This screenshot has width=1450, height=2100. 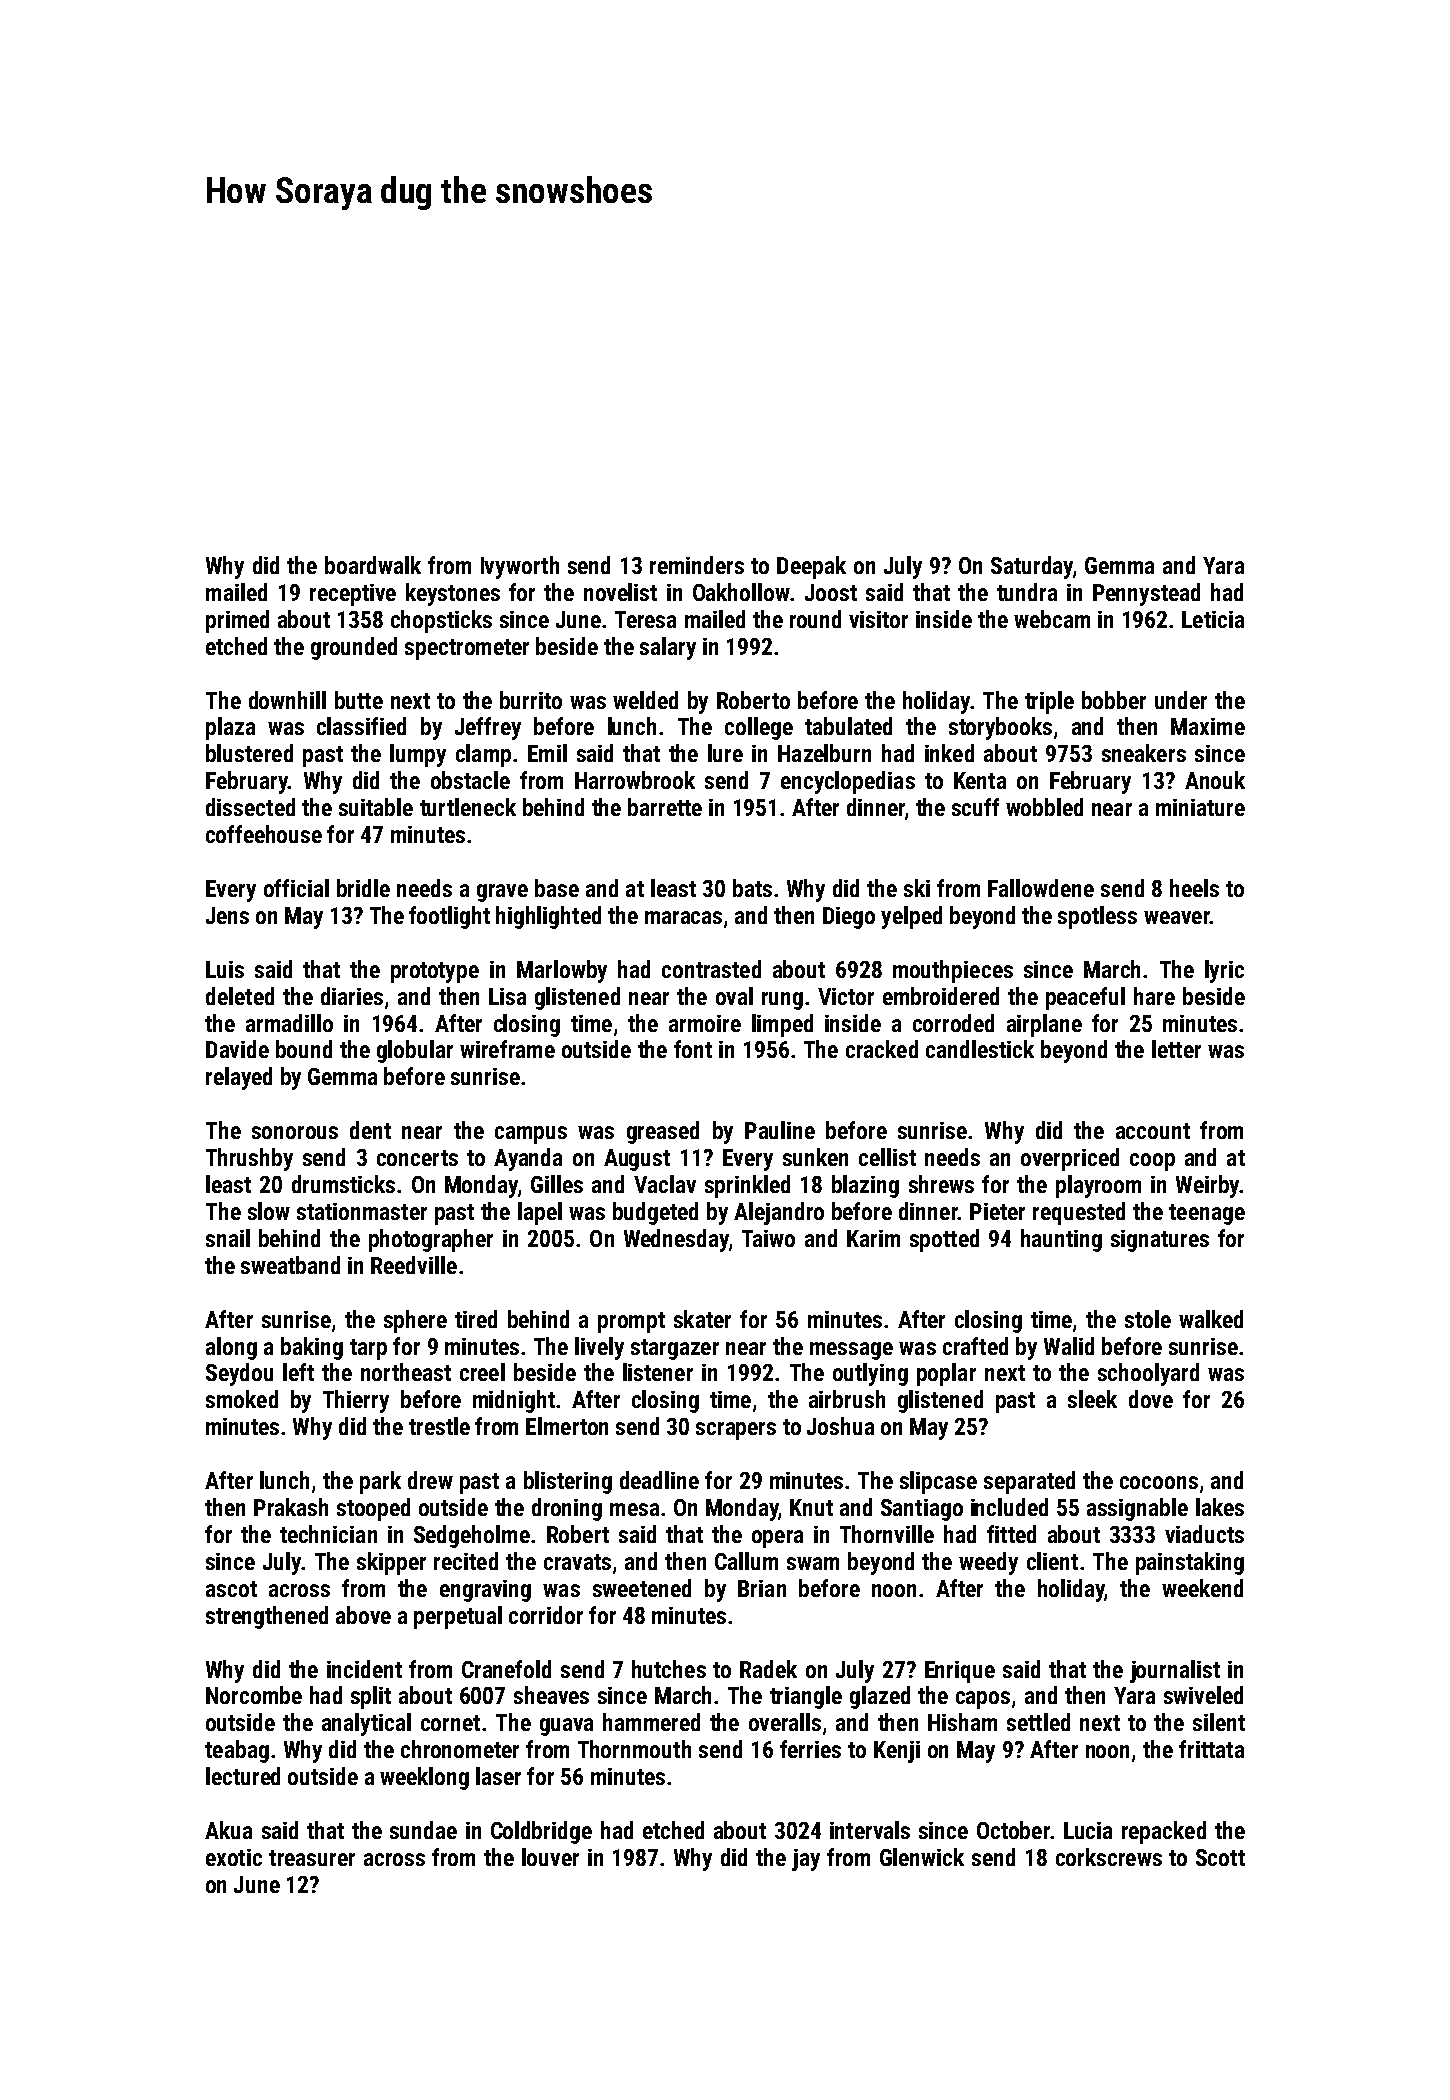 What do you see at coordinates (449, 917) in the screenshot?
I see `footlight` at bounding box center [449, 917].
